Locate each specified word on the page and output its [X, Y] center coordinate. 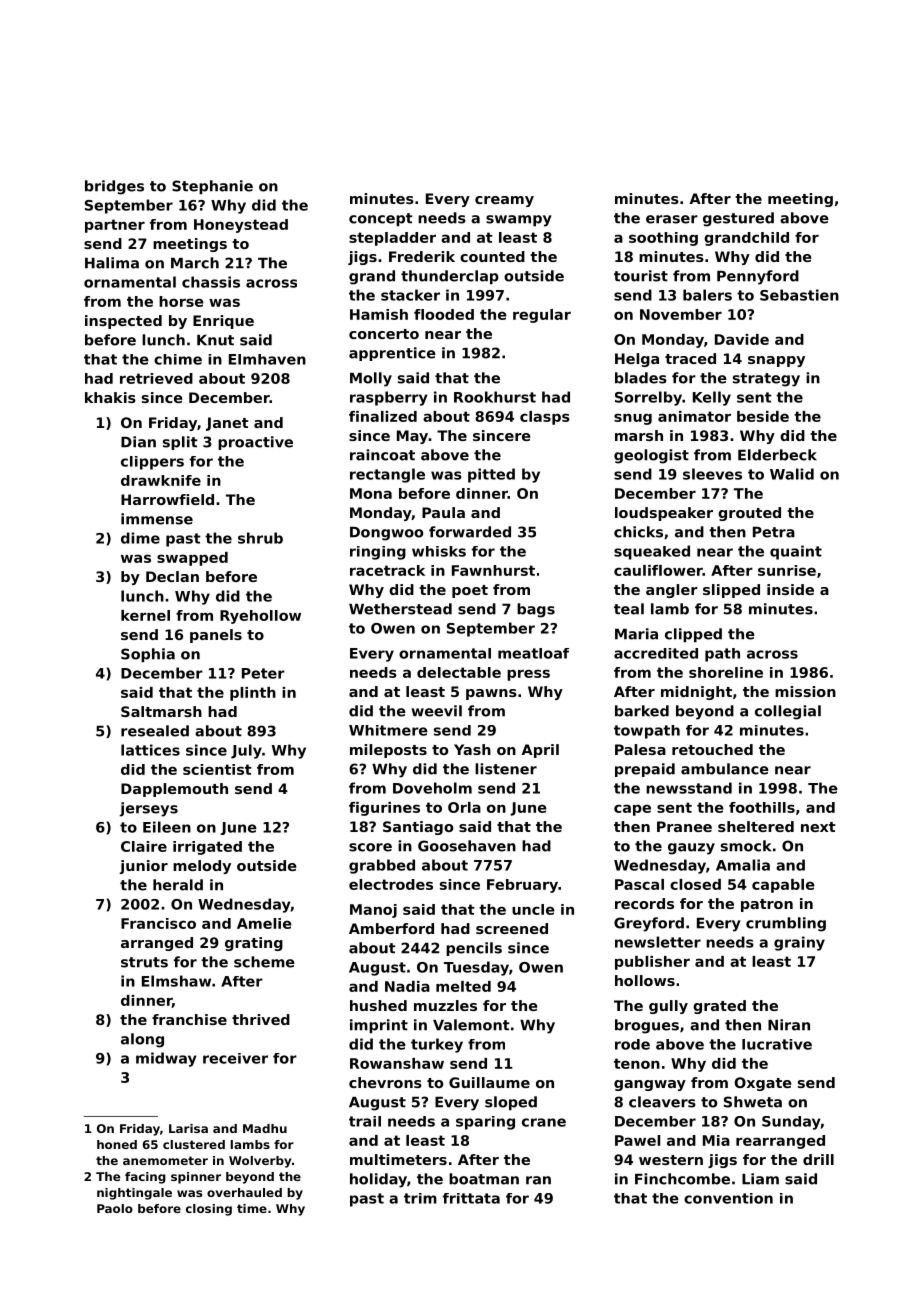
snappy [776, 361]
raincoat [382, 455]
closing [209, 1210]
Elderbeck [777, 455]
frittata [471, 1198]
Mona [371, 493]
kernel [145, 615]
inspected [123, 322]
